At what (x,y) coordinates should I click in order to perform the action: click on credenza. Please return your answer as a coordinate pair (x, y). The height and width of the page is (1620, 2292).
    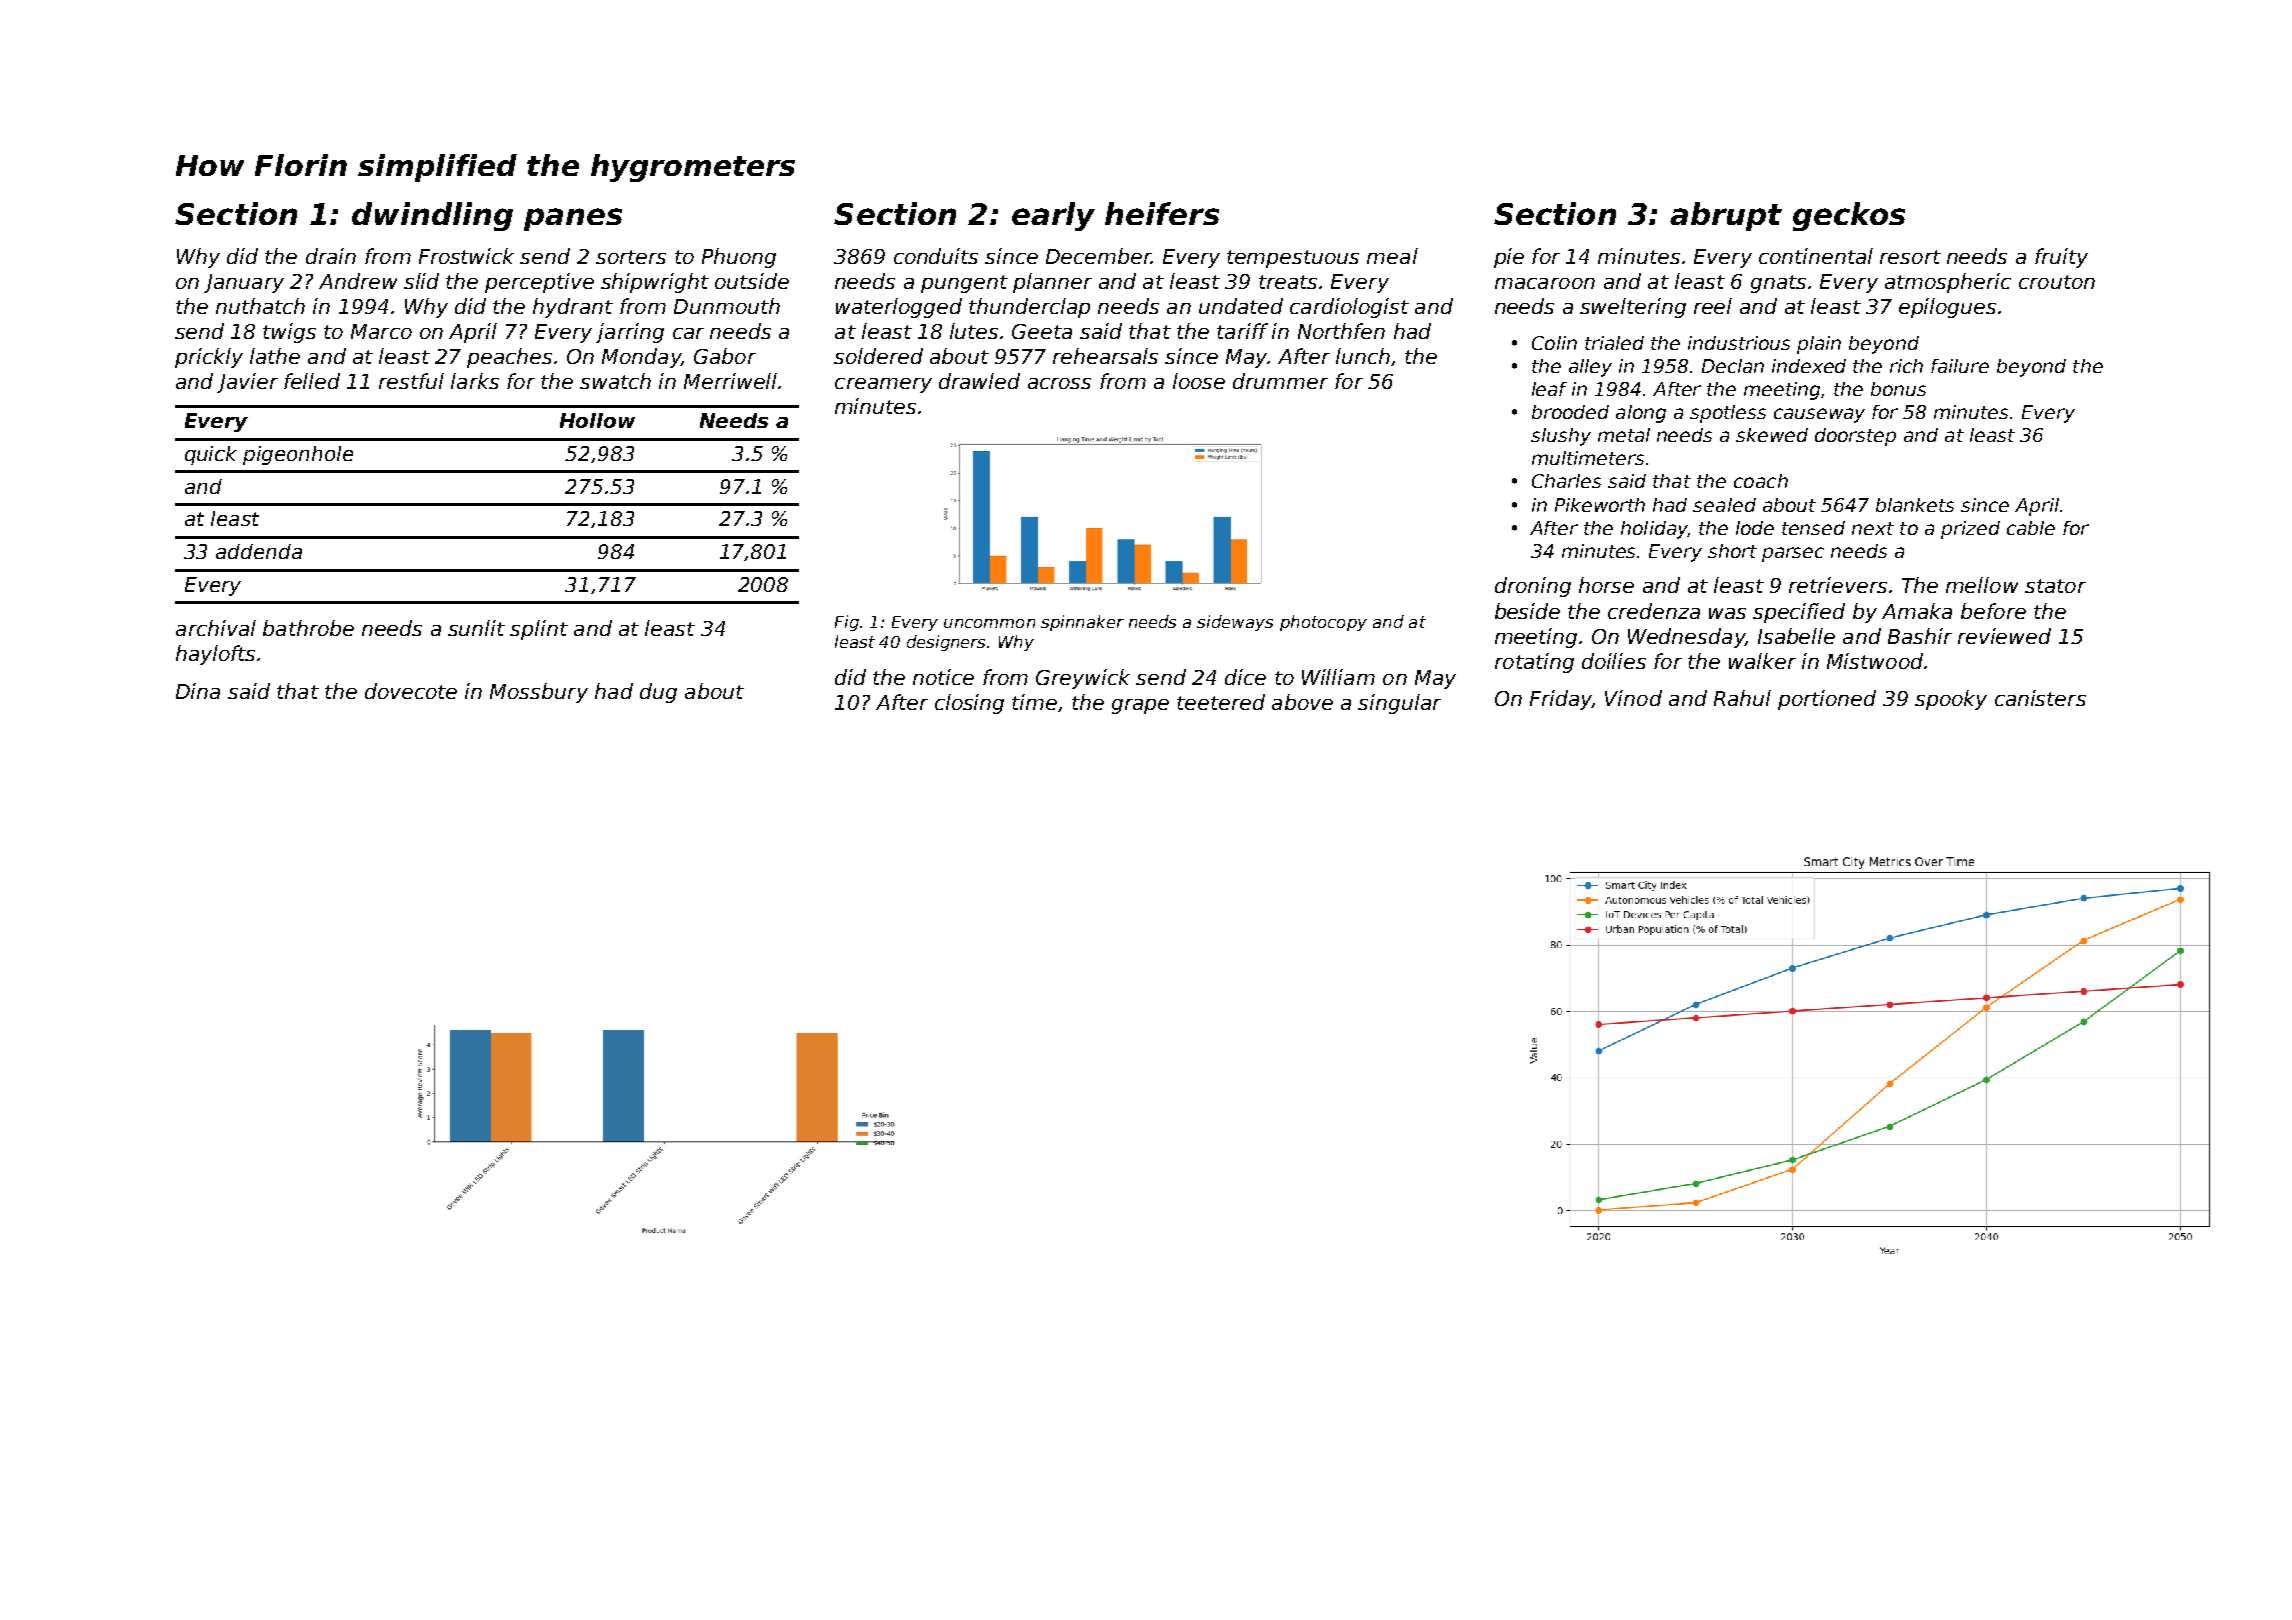
    Looking at the image, I should click on (1654, 611).
